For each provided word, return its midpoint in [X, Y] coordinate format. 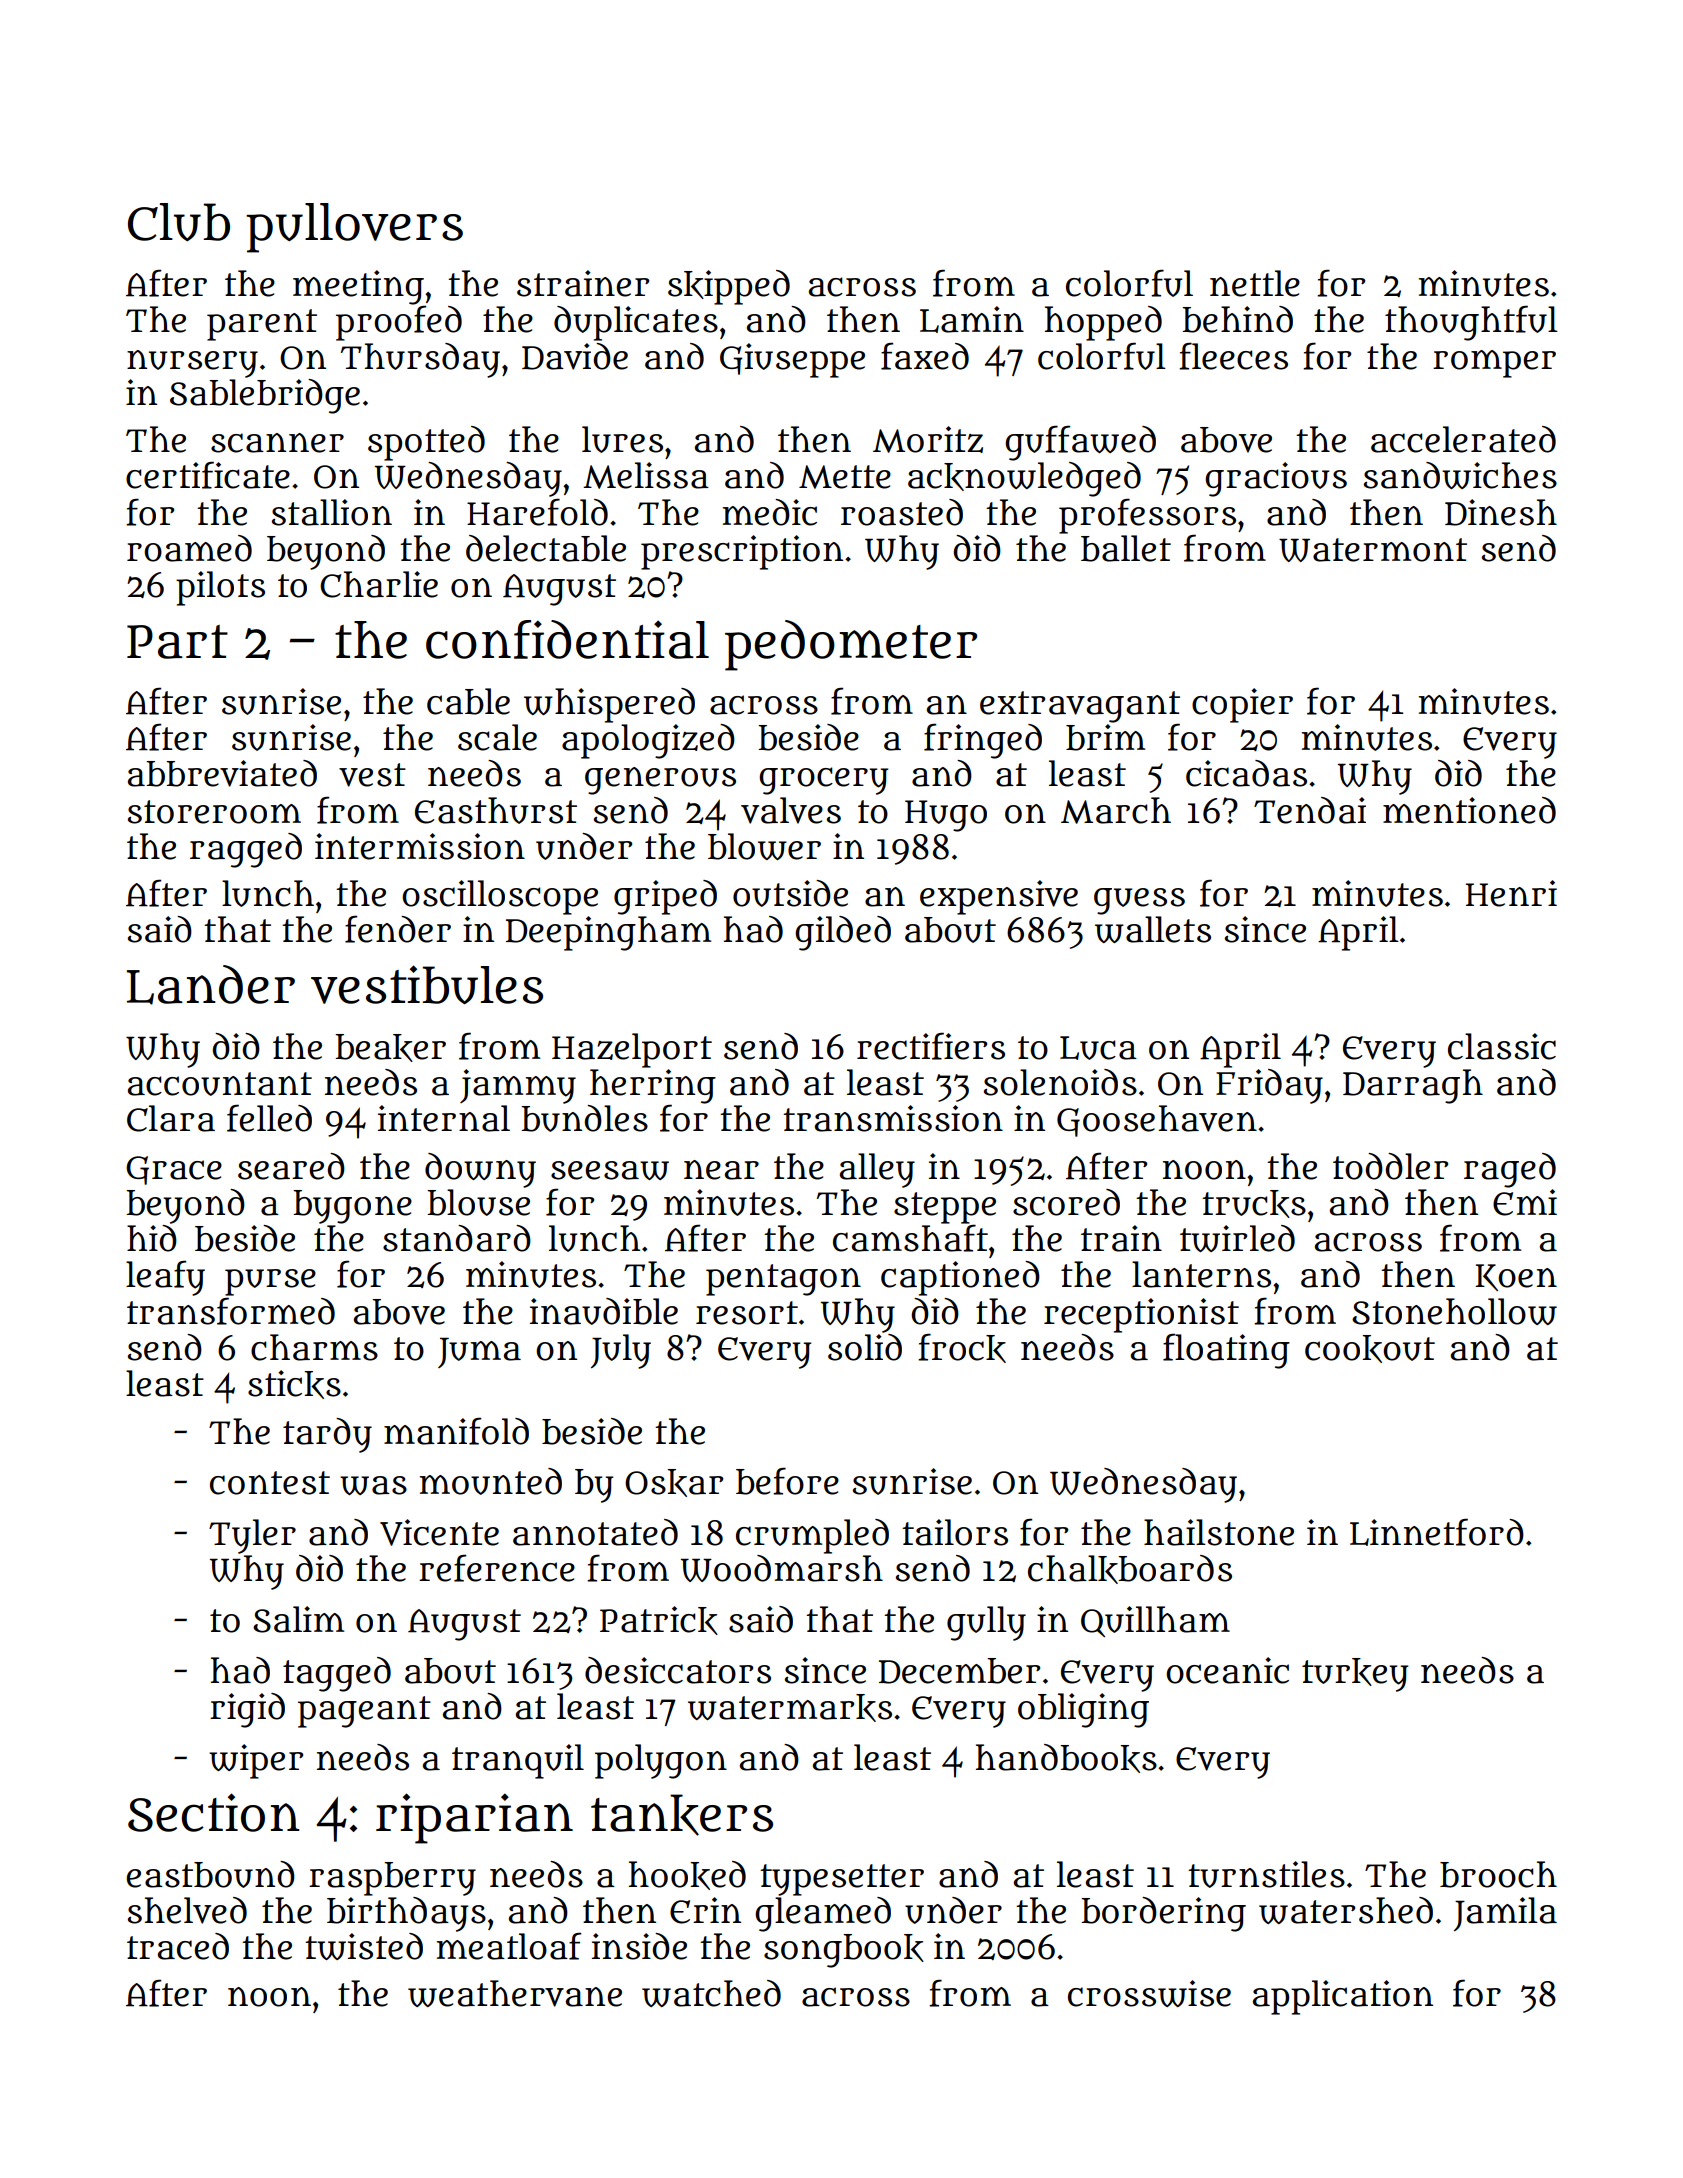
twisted [364, 1946]
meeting [358, 287]
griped [665, 897]
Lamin [972, 319]
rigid [247, 1710]
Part [177, 642]
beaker [390, 1048]
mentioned [1469, 810]
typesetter [842, 1880]
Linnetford [1437, 1532]
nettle [1255, 283]
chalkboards [1130, 1569]
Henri [1511, 893]
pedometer [851, 645]
